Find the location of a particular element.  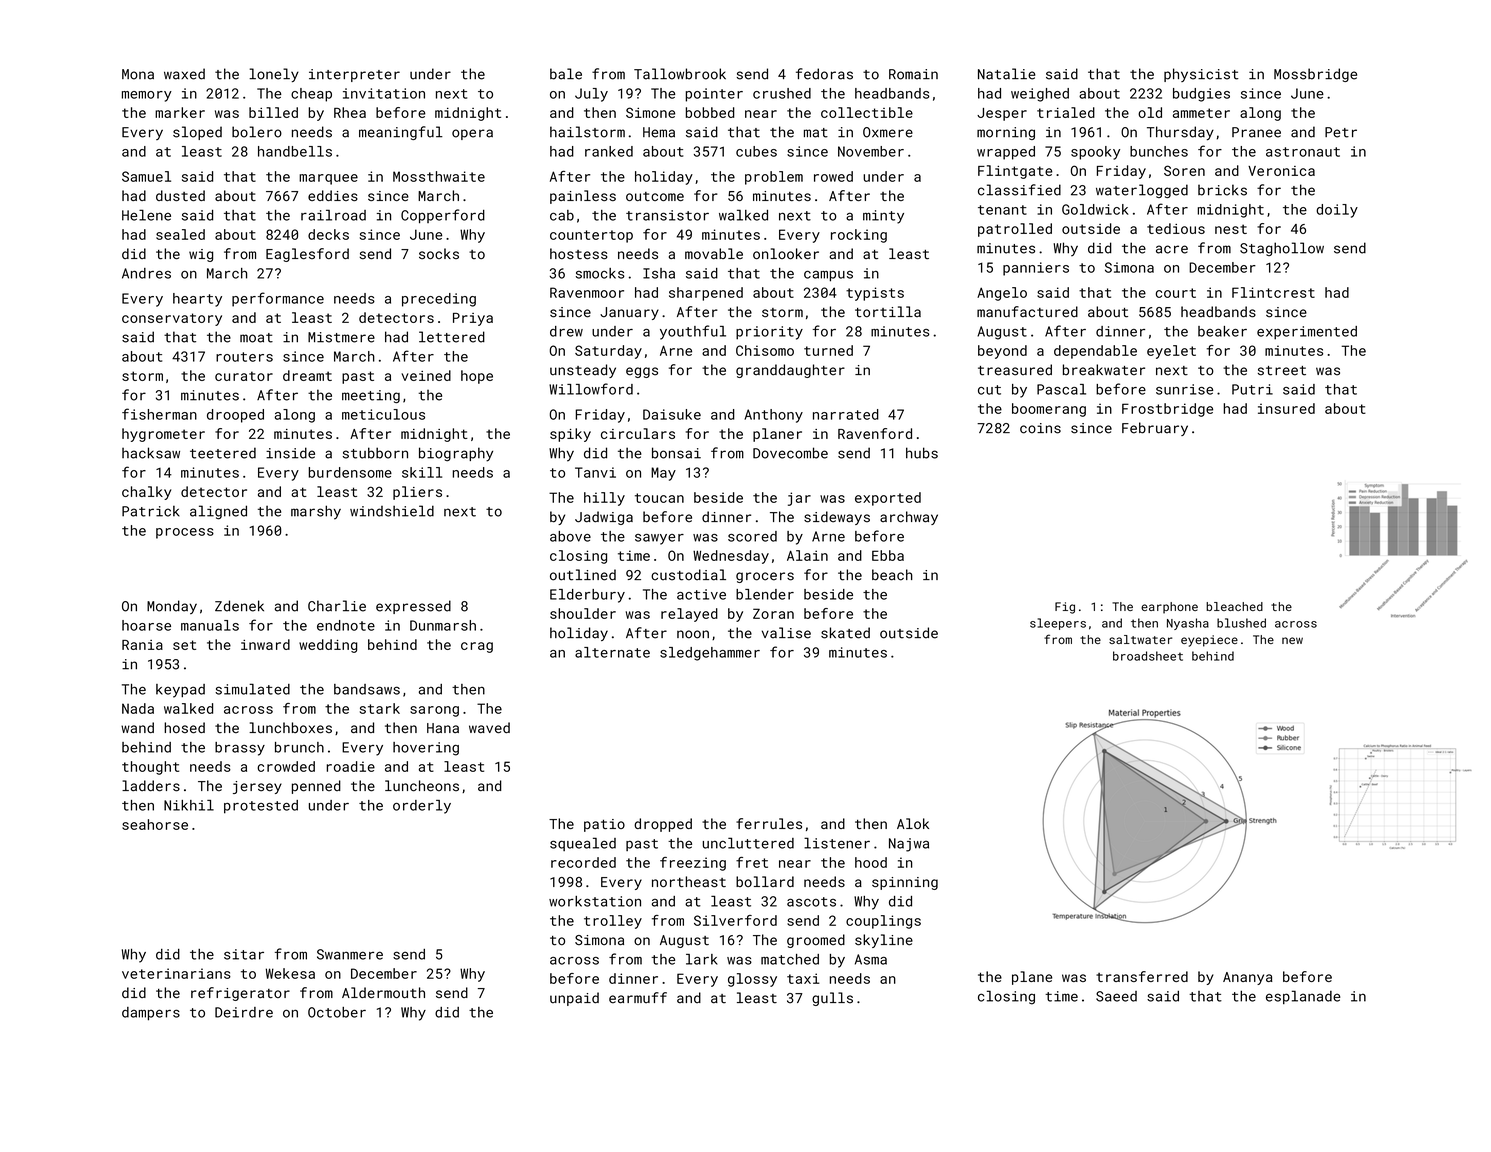

Saeed is located at coordinates (1116, 996).
